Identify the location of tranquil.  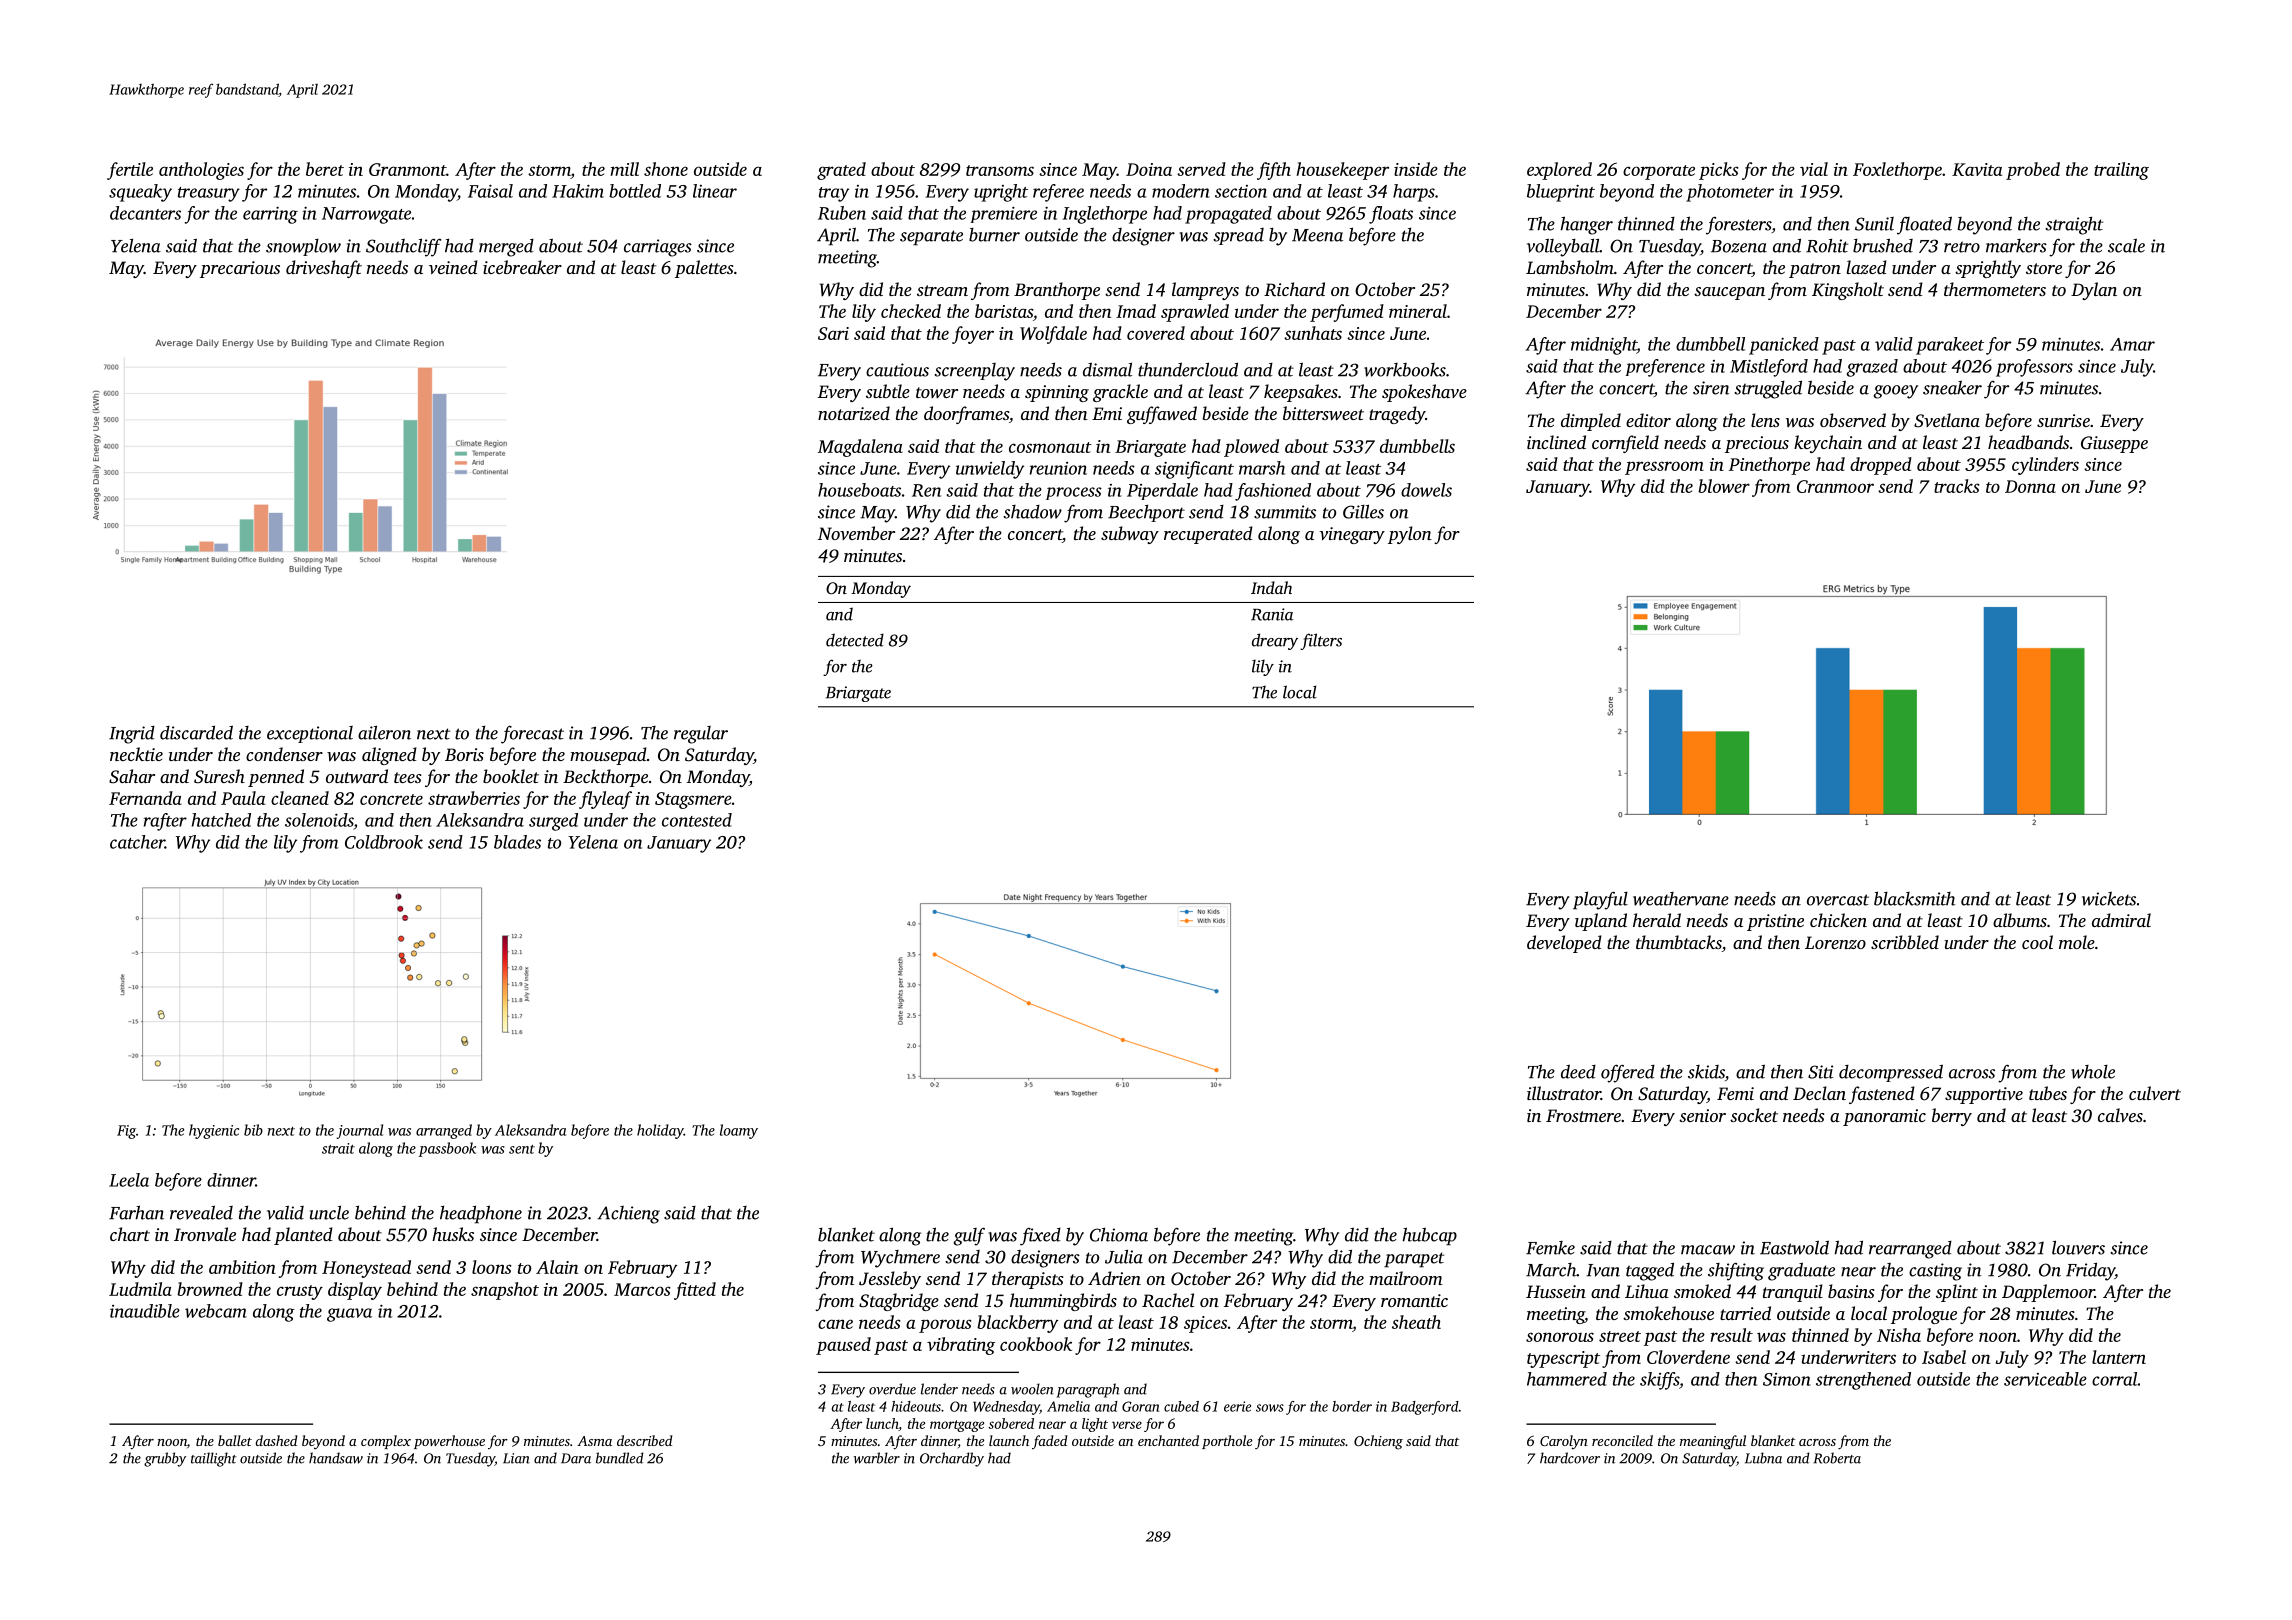
(1793, 1293).
